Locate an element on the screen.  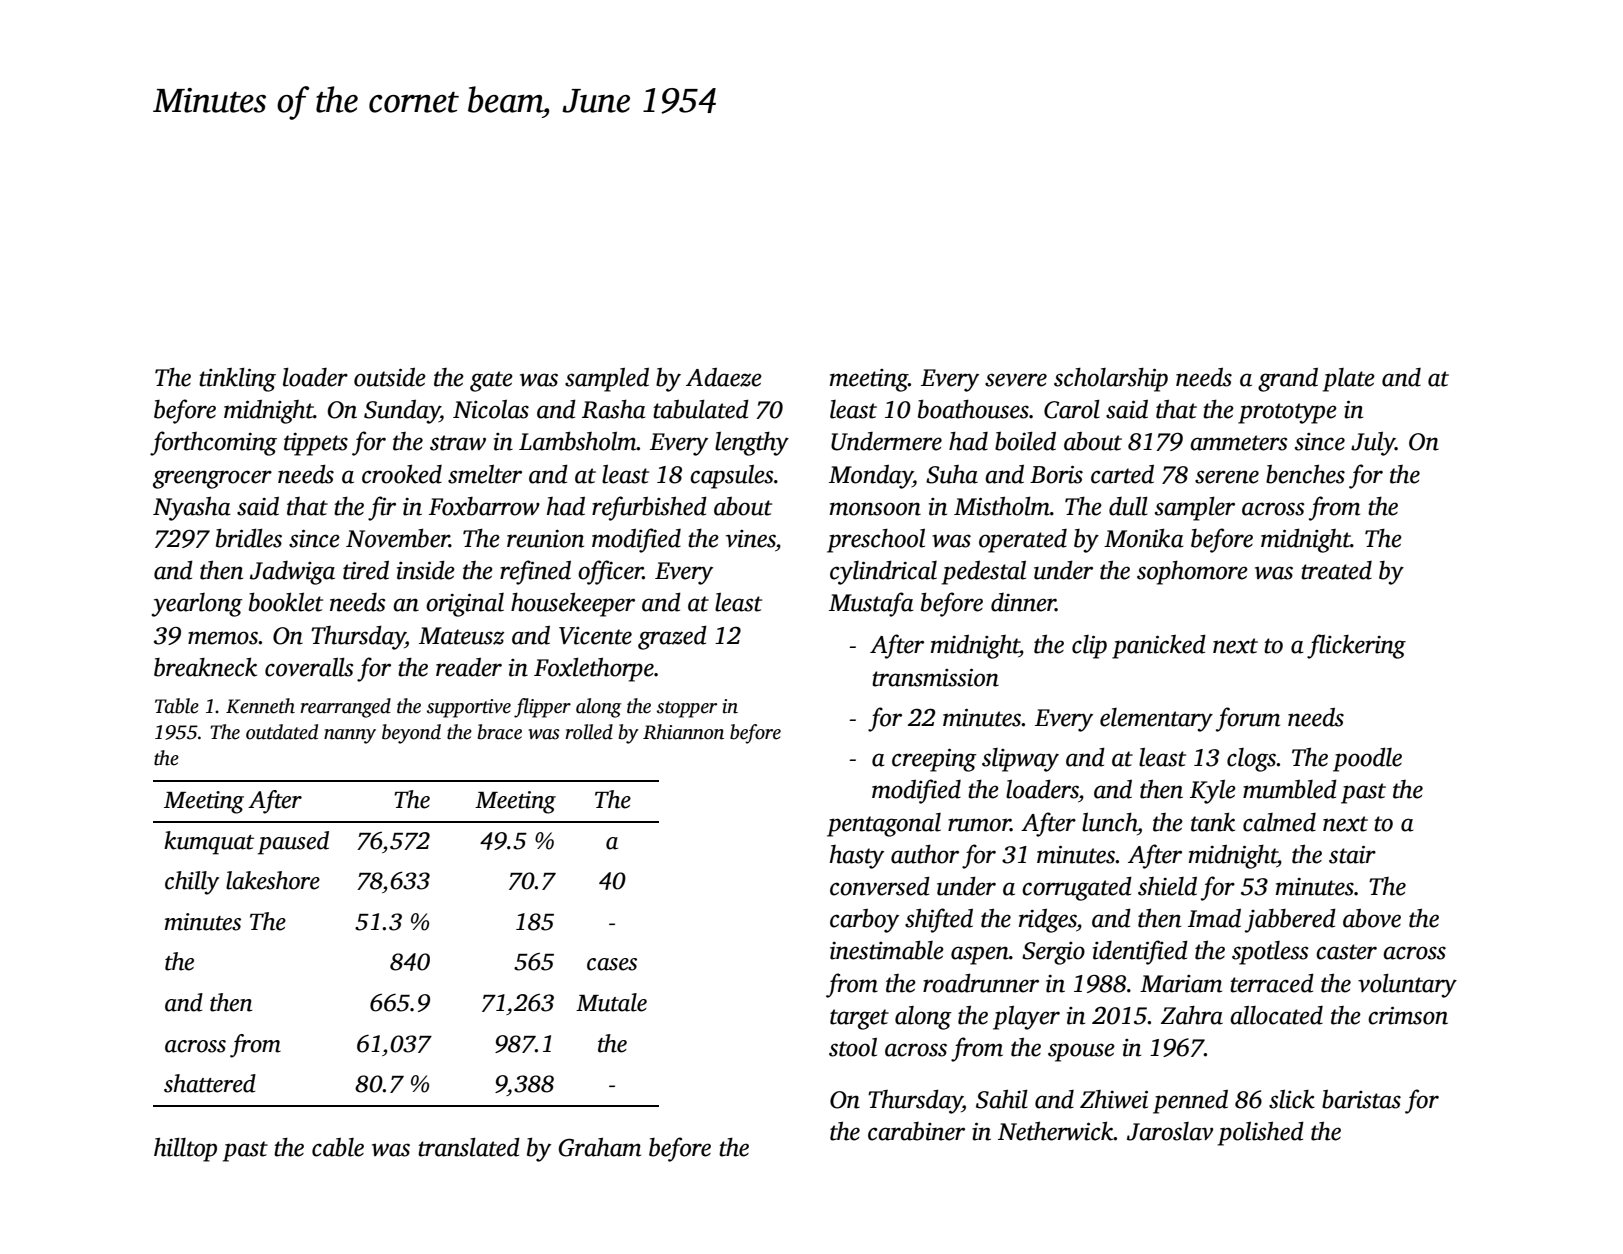
stair is located at coordinates (1352, 855).
